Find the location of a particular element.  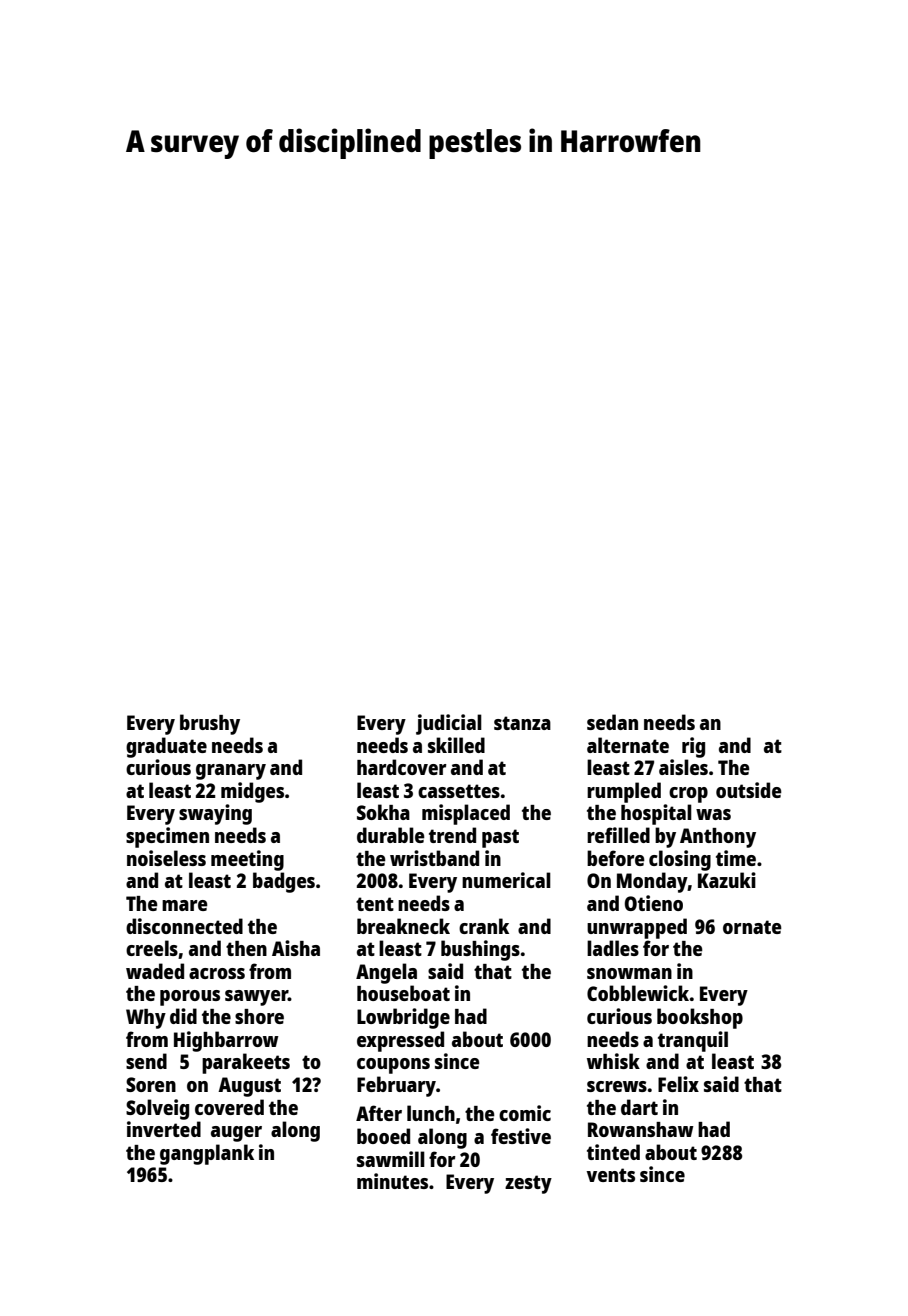

minutes is located at coordinates (392, 1181).
